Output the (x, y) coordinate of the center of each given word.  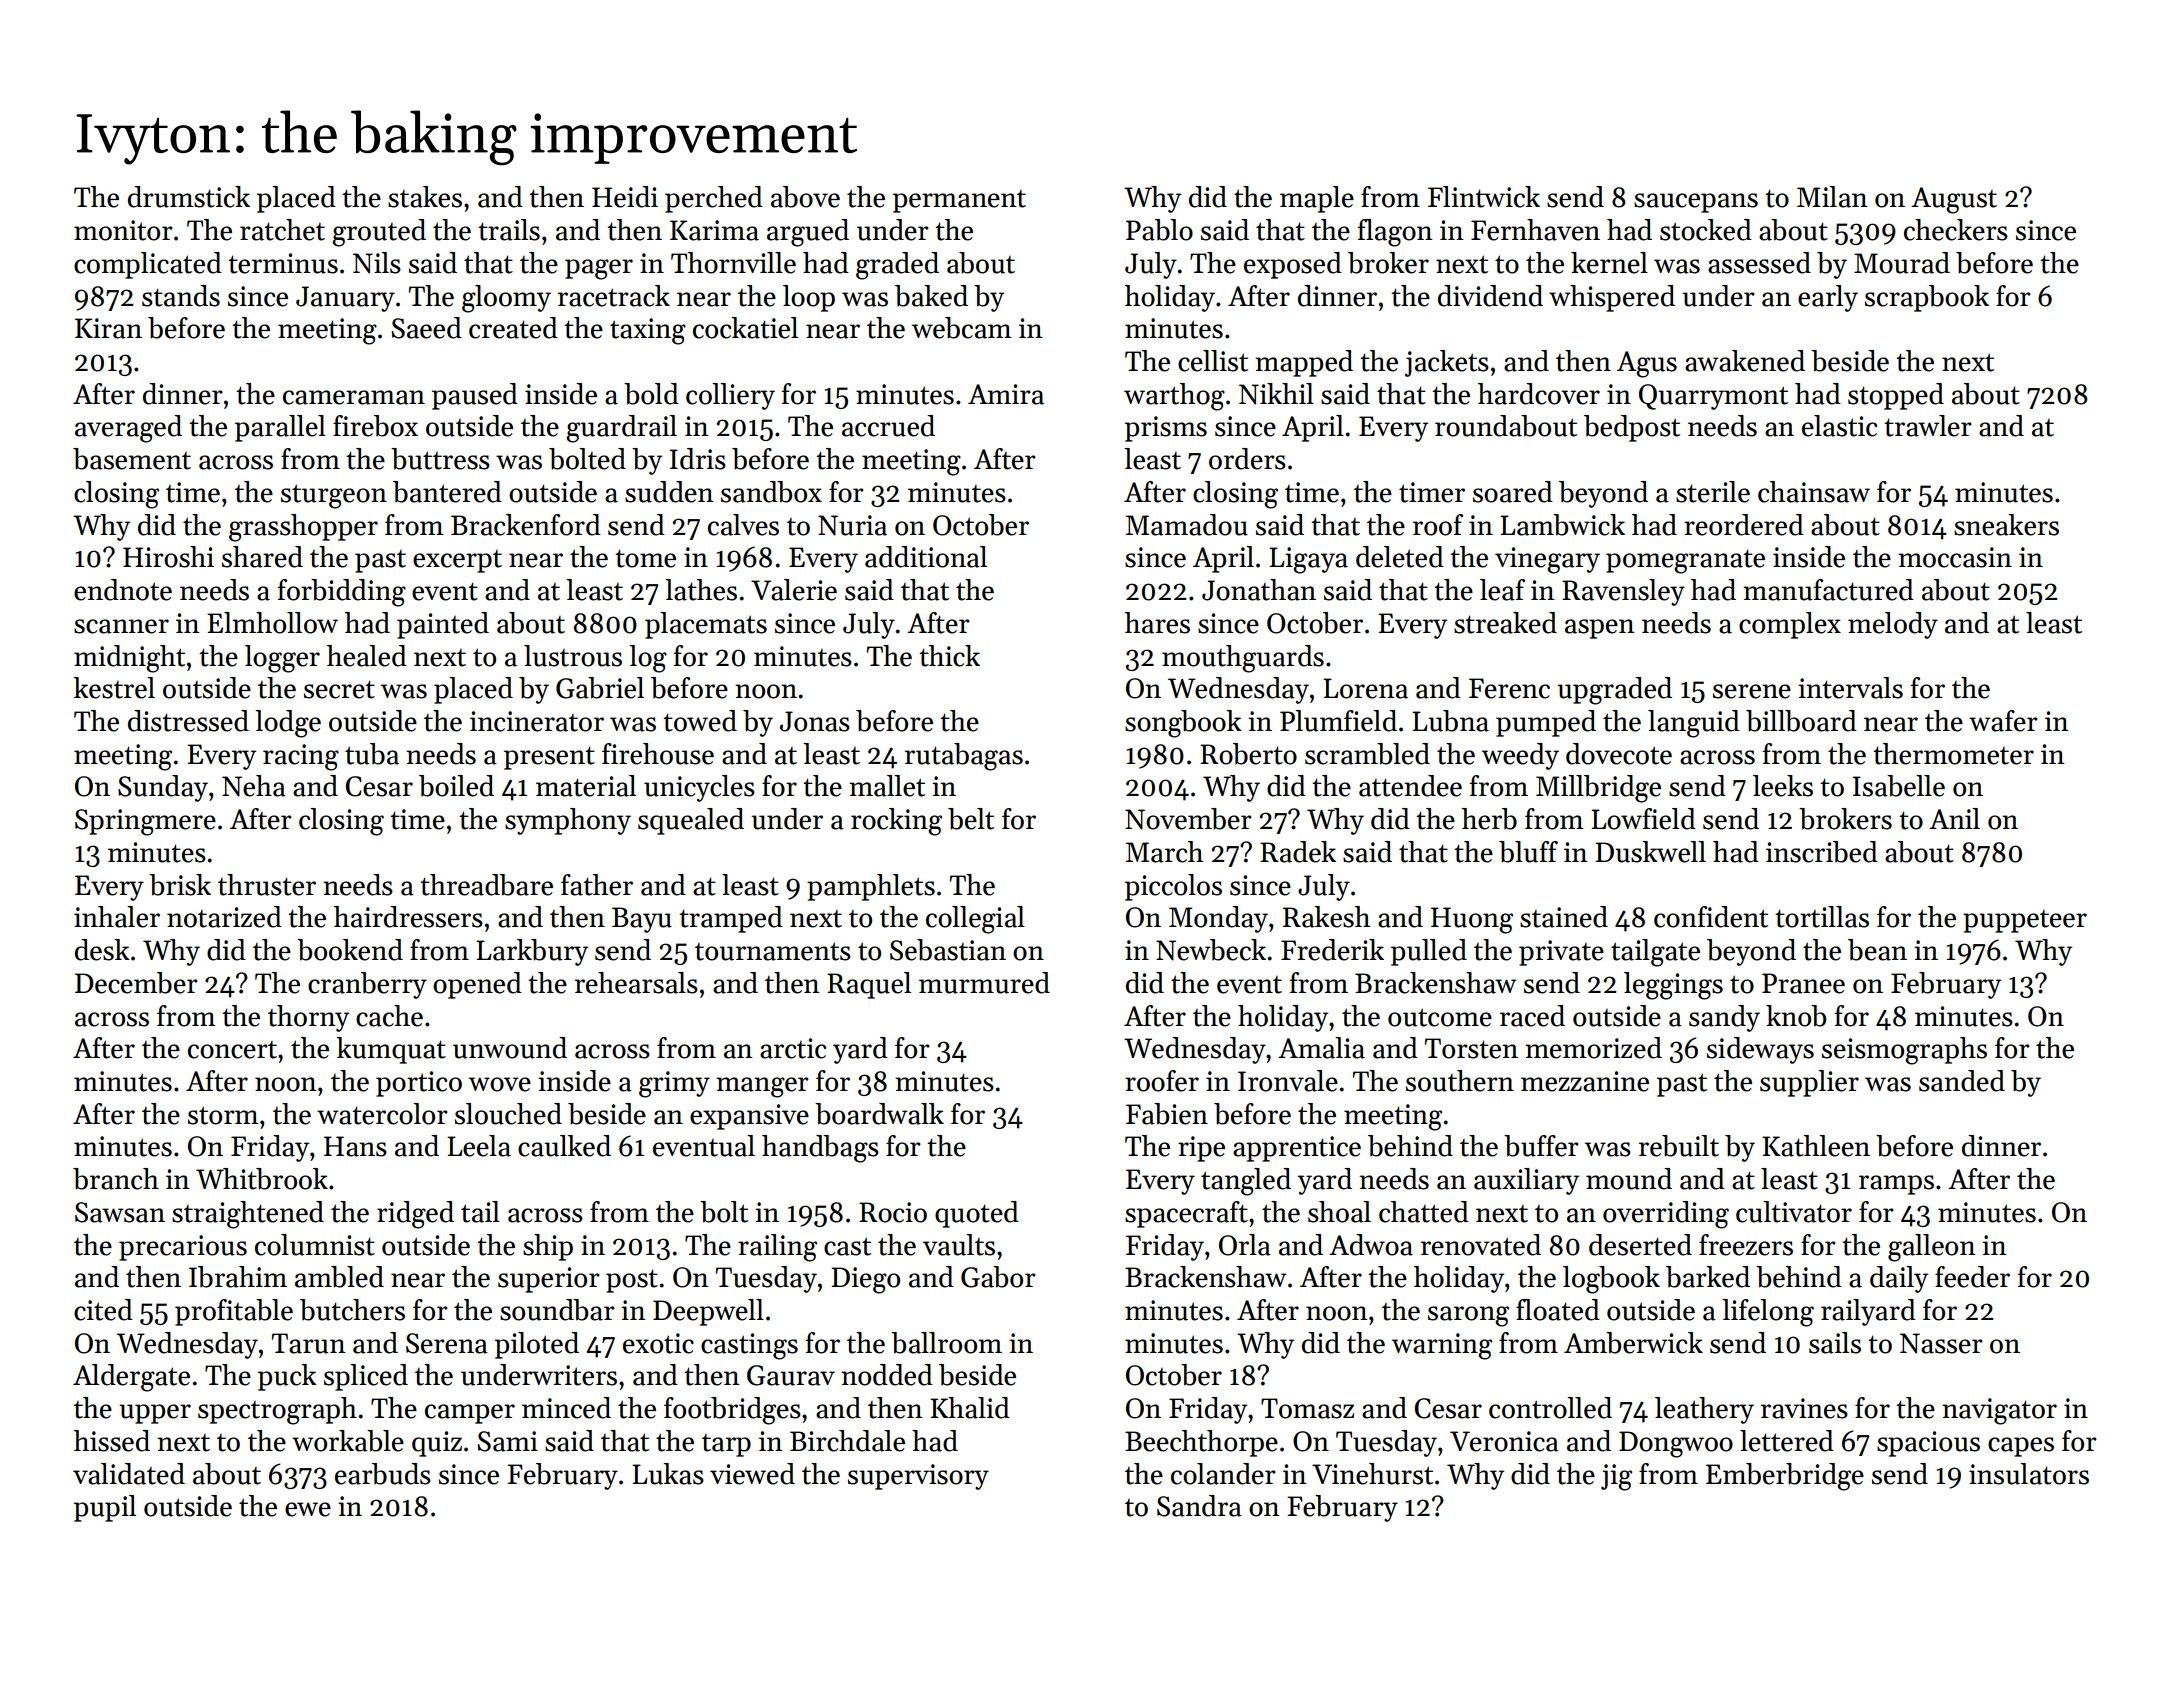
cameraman (354, 397)
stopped (1896, 396)
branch (116, 1179)
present (549, 758)
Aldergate (131, 1378)
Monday (1218, 919)
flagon (1395, 233)
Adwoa (1371, 1245)
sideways (1760, 1050)
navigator (1999, 1411)
